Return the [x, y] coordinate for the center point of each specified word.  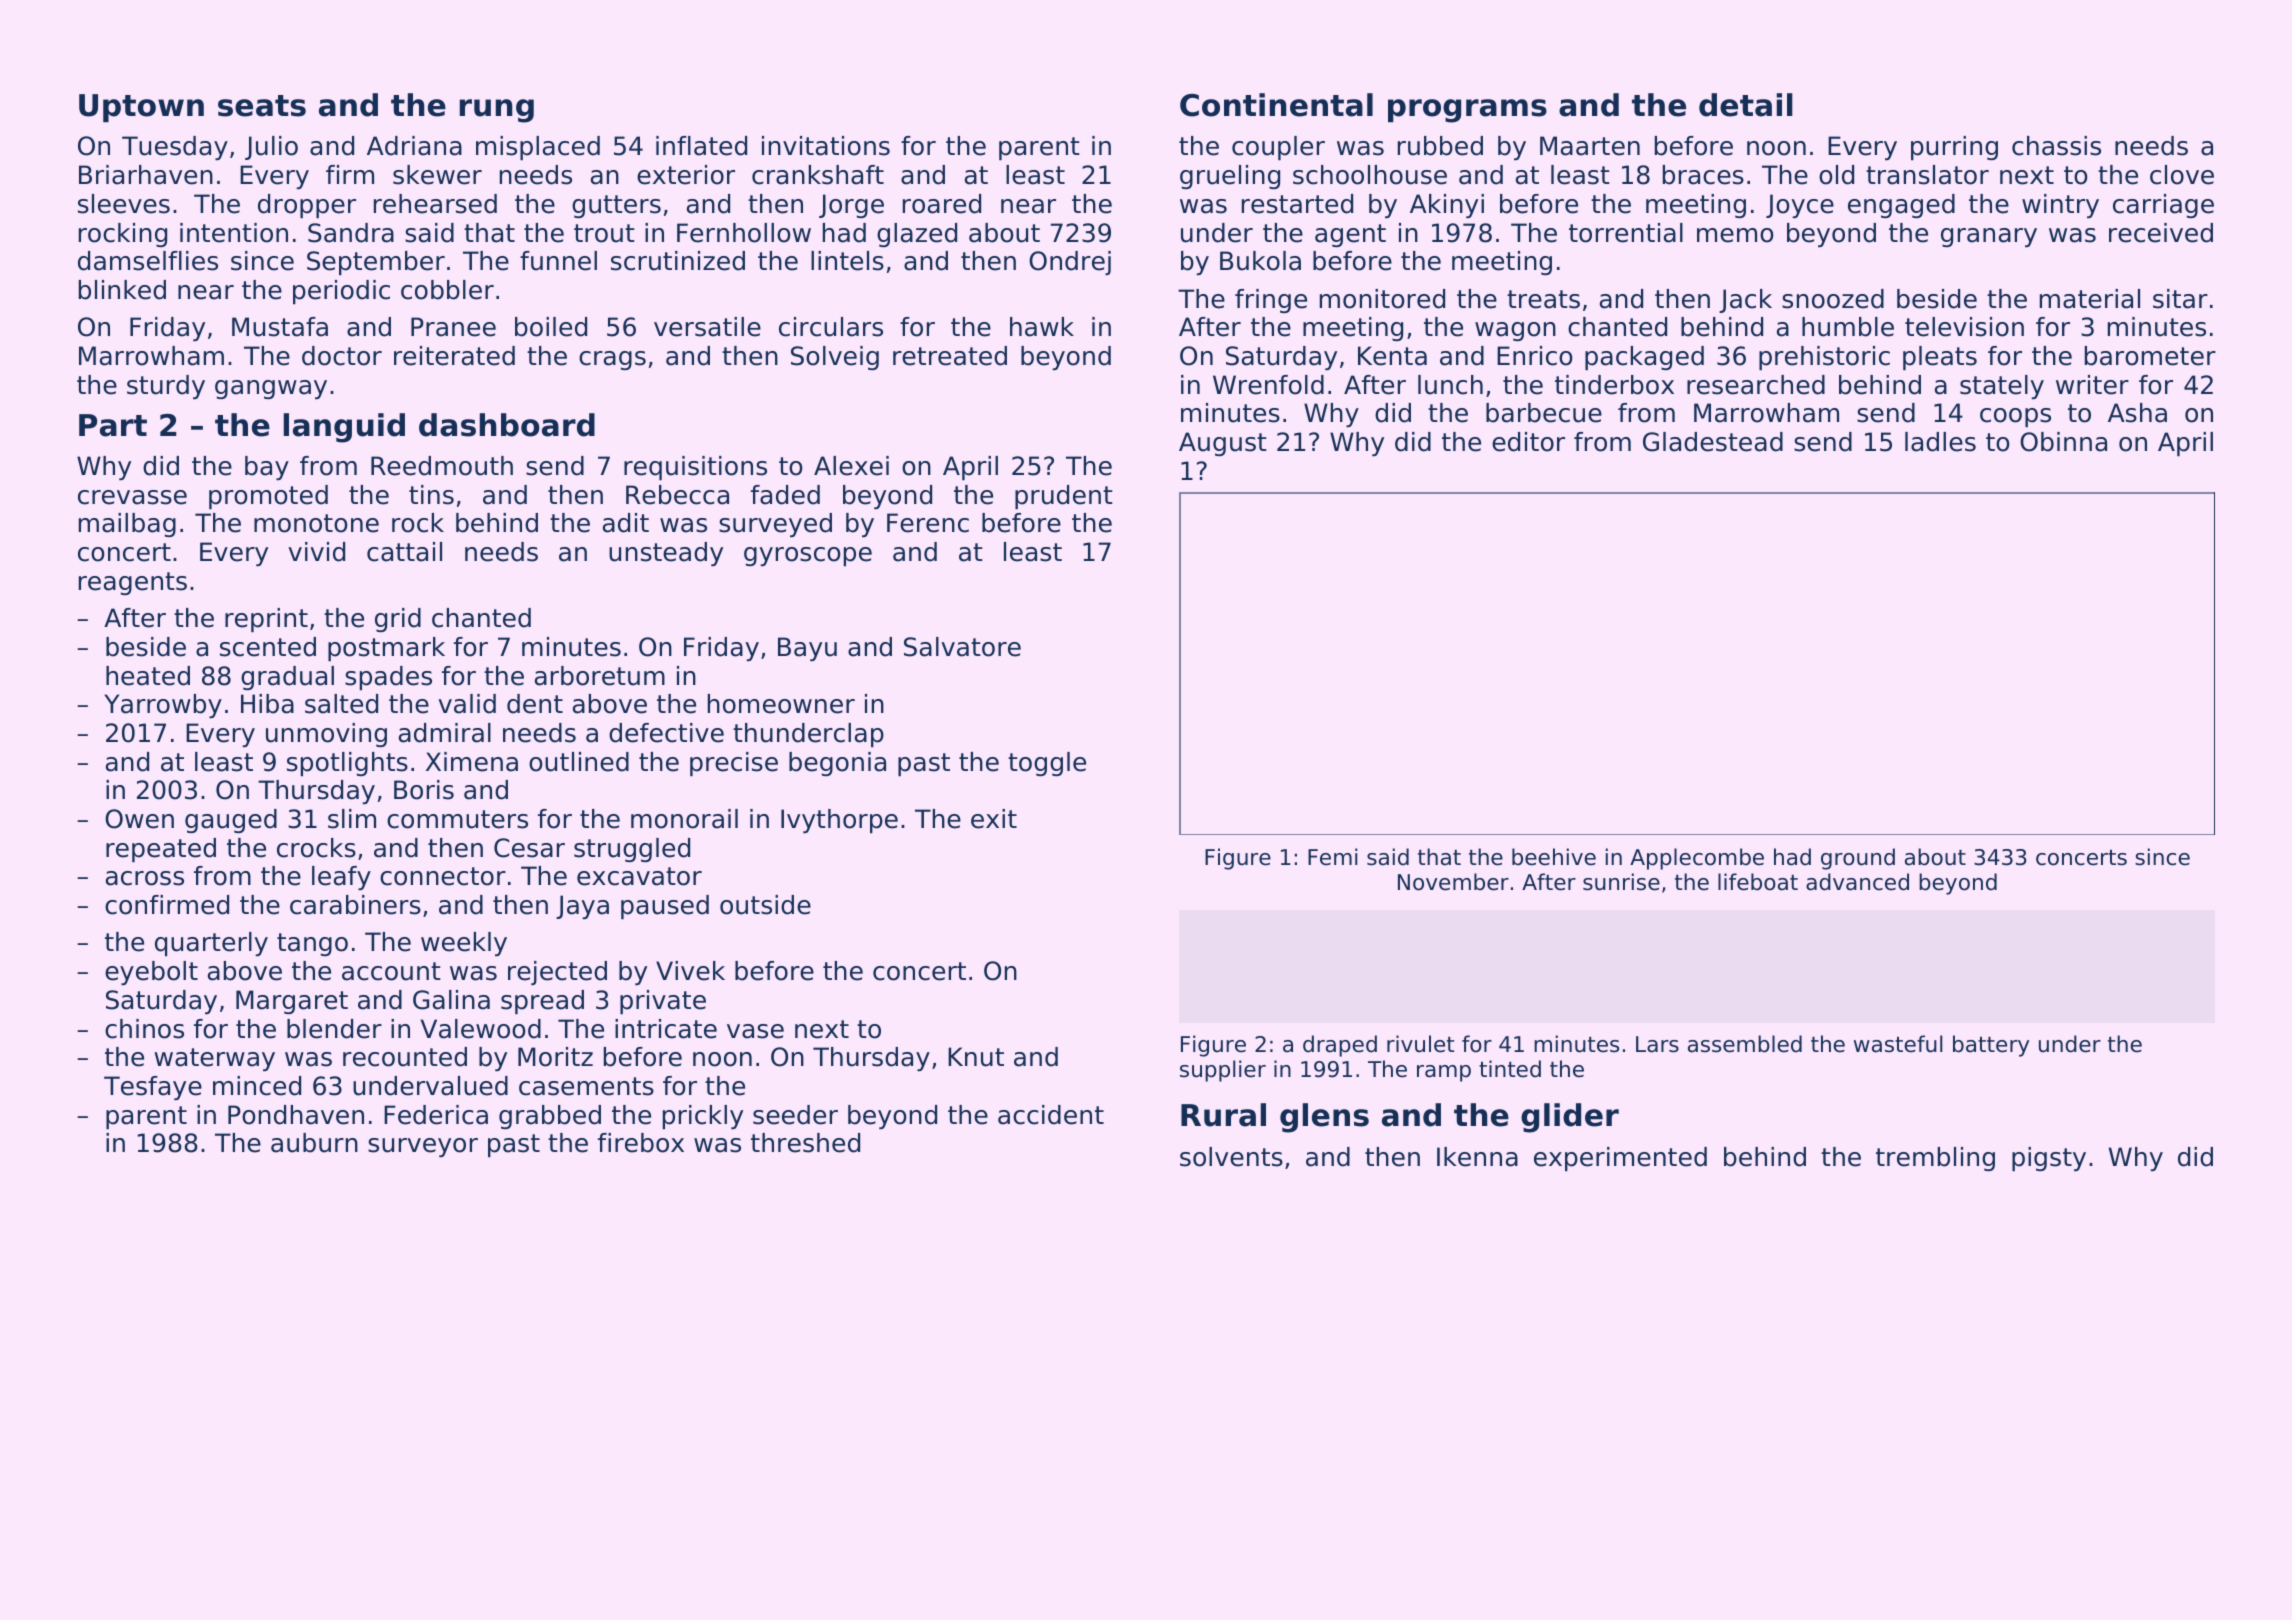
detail [1746, 105]
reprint [266, 620]
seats [262, 106]
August [1223, 444]
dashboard [507, 425]
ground [1858, 859]
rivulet [1420, 1044]
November [1453, 882]
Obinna [2063, 442]
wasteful [1898, 1044]
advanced [1857, 882]
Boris [424, 790]
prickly [703, 1117]
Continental [1276, 105]
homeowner [781, 704]
